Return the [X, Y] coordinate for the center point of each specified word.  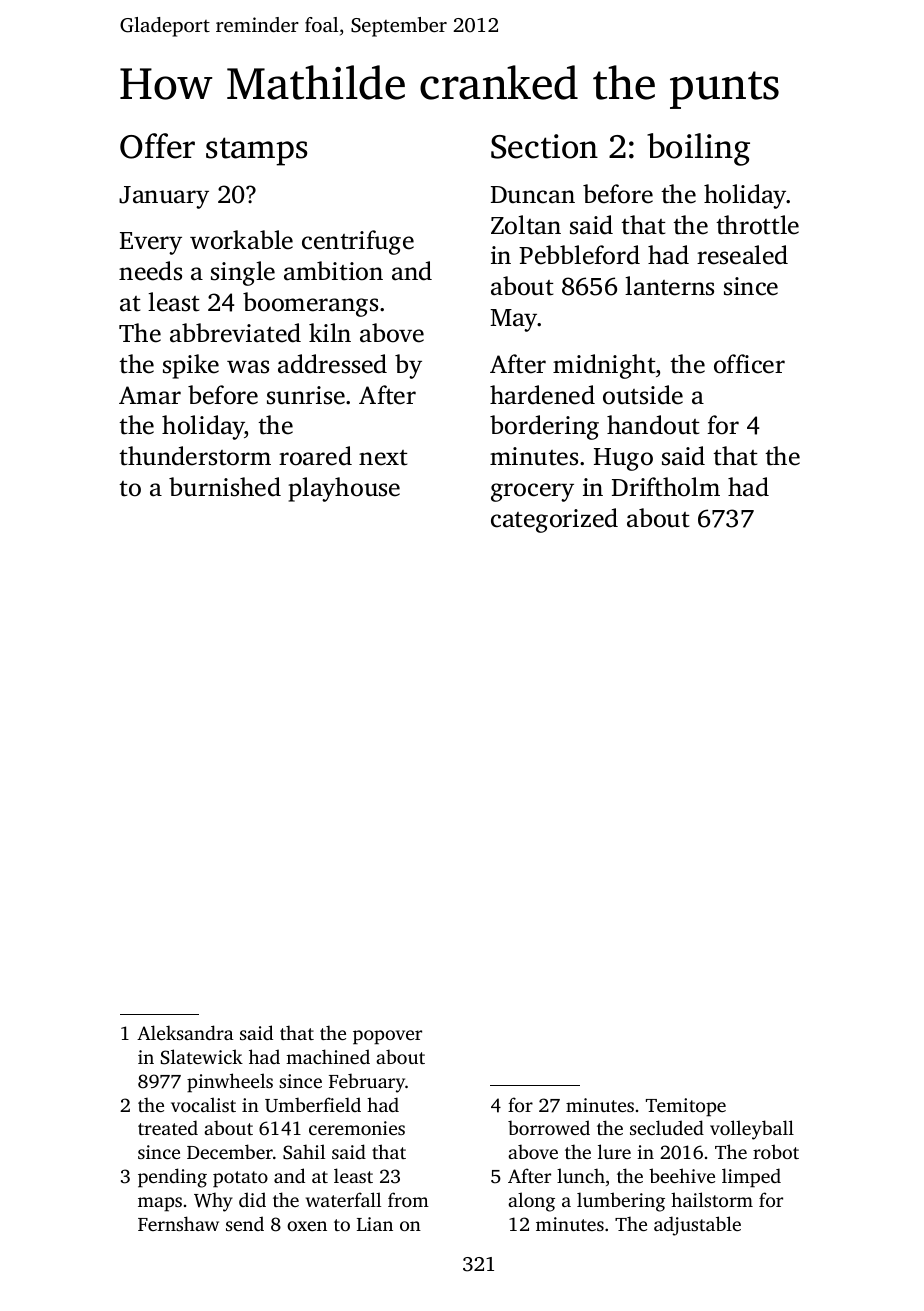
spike [191, 366]
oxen [307, 1226]
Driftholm [666, 487]
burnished [225, 487]
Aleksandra [185, 1032]
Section [544, 146]
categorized [554, 520]
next [383, 458]
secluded [667, 1127]
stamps [256, 151]
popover [387, 1037]
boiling [698, 149]
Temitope [686, 1107]
